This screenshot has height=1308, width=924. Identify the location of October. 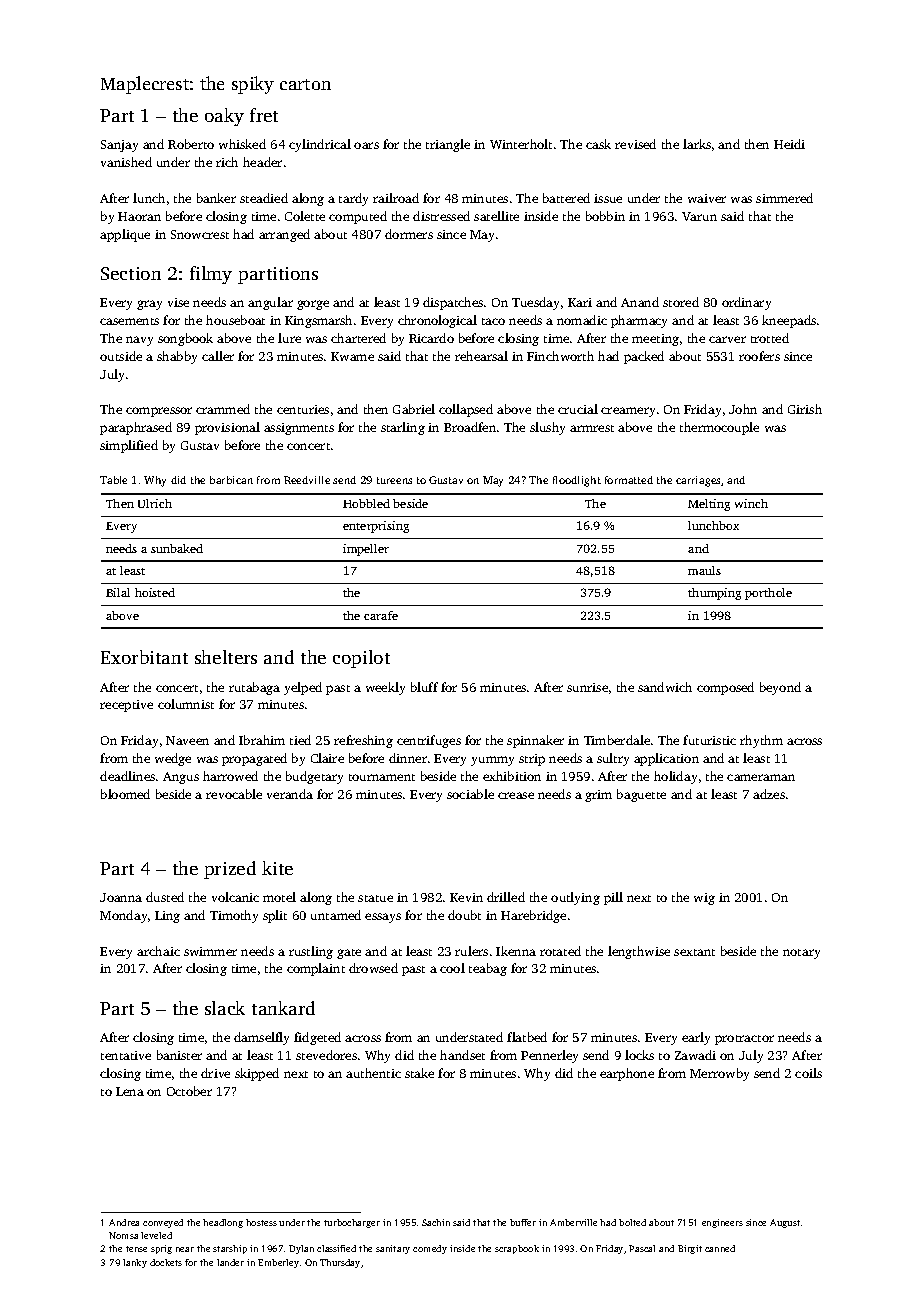
(189, 1091).
